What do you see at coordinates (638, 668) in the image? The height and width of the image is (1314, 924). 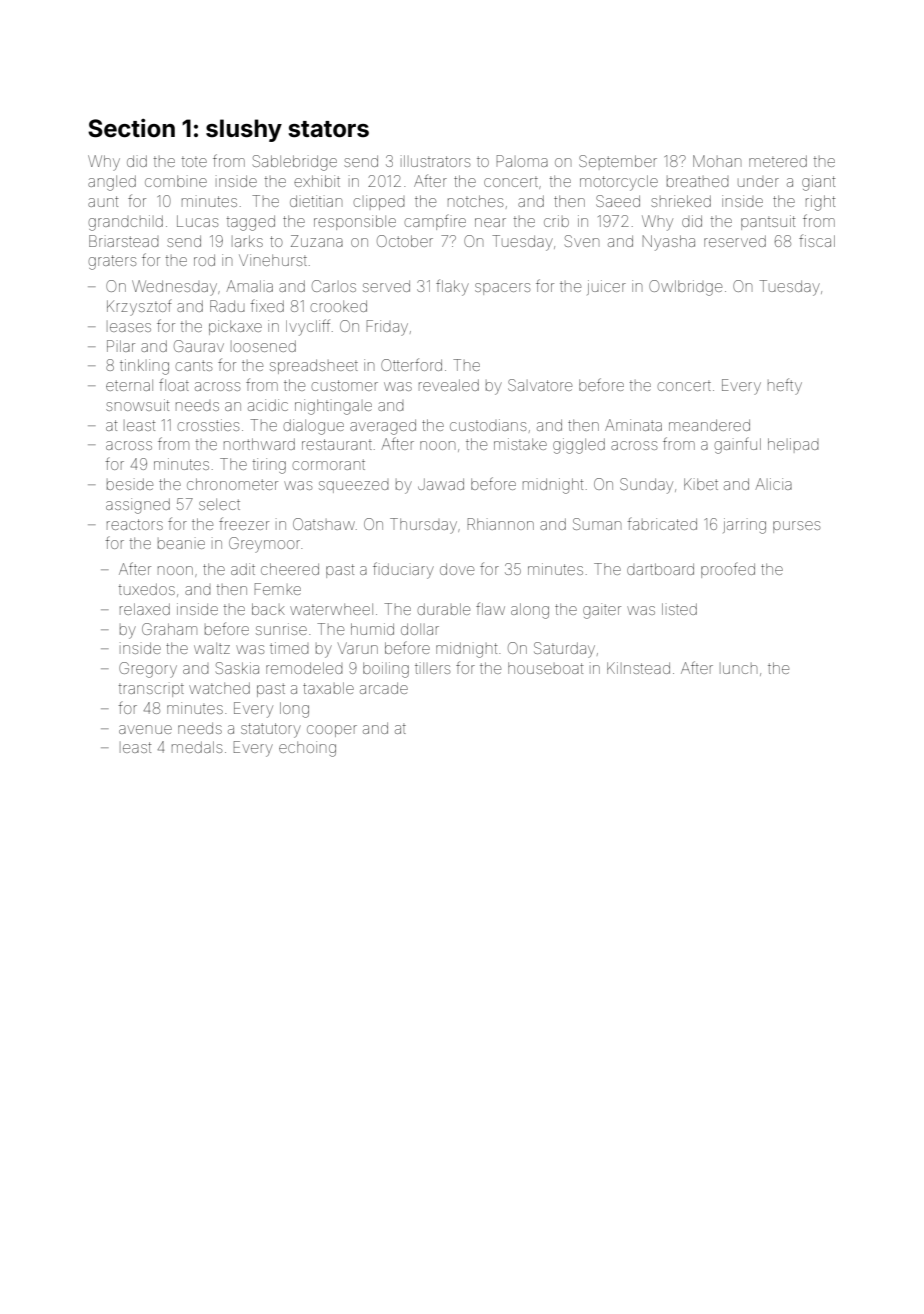 I see `Kilnstead` at bounding box center [638, 668].
